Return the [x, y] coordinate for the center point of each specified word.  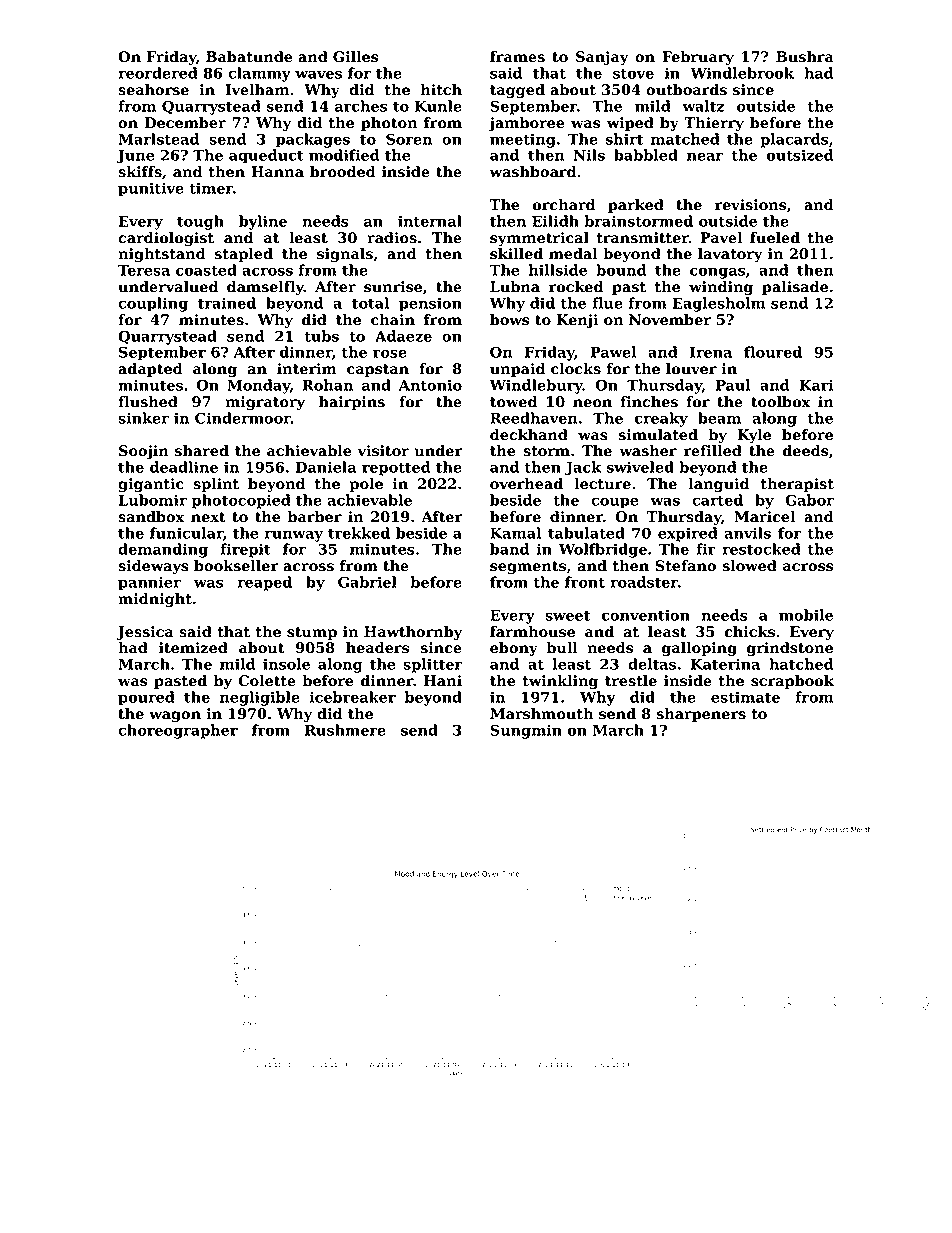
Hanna [277, 172]
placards [794, 140]
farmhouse [532, 632]
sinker [143, 418]
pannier [149, 584]
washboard [532, 172]
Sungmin [526, 731]
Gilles [355, 57]
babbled [646, 155]
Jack [583, 468]
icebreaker [352, 697]
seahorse [153, 90]
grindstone [790, 649]
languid [719, 485]
